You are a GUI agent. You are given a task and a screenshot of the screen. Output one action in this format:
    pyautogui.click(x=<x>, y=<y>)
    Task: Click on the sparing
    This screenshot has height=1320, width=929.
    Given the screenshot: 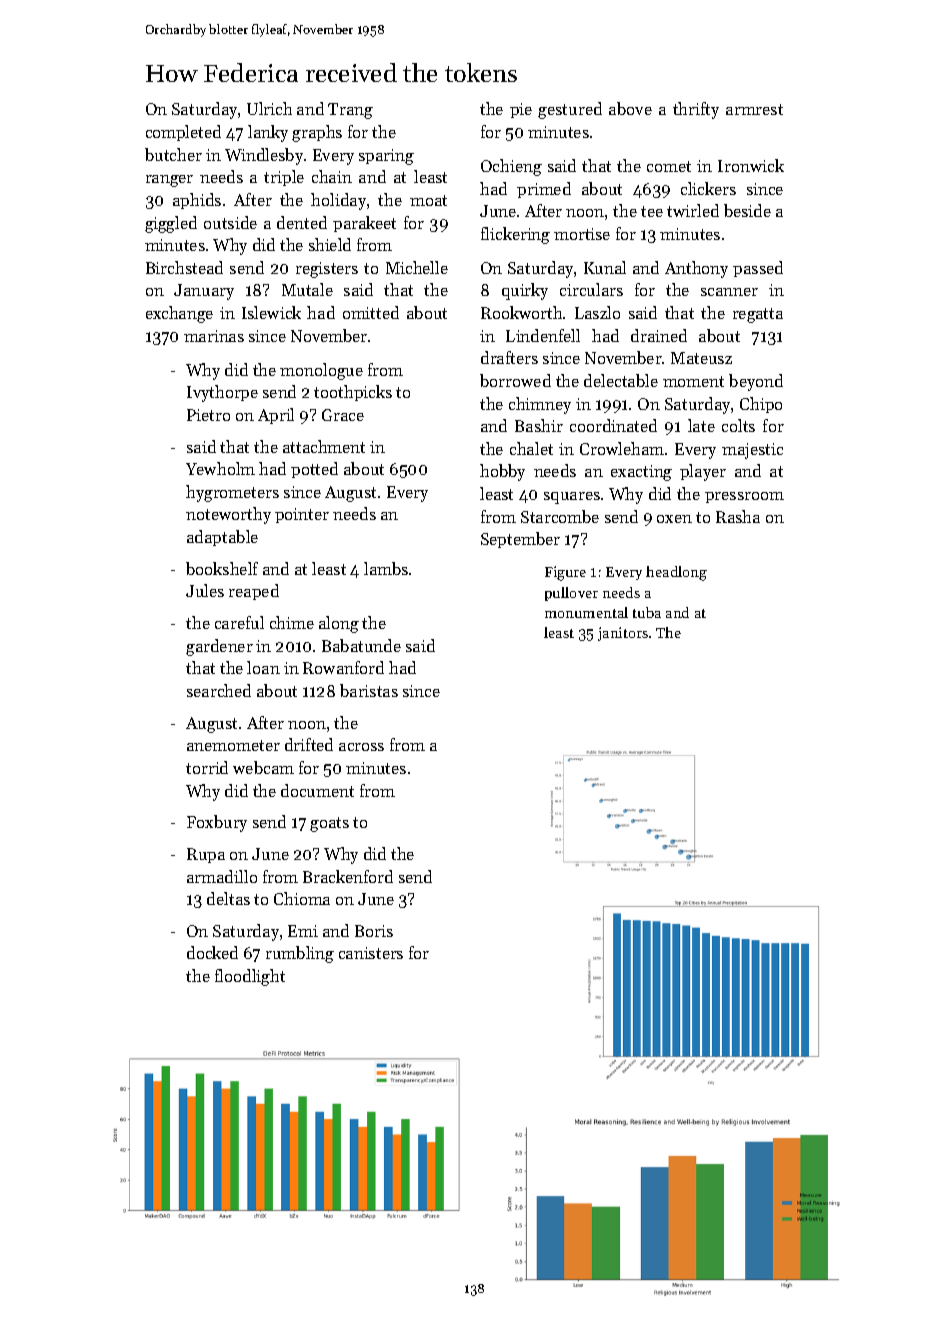 What is the action you would take?
    pyautogui.click(x=386, y=157)
